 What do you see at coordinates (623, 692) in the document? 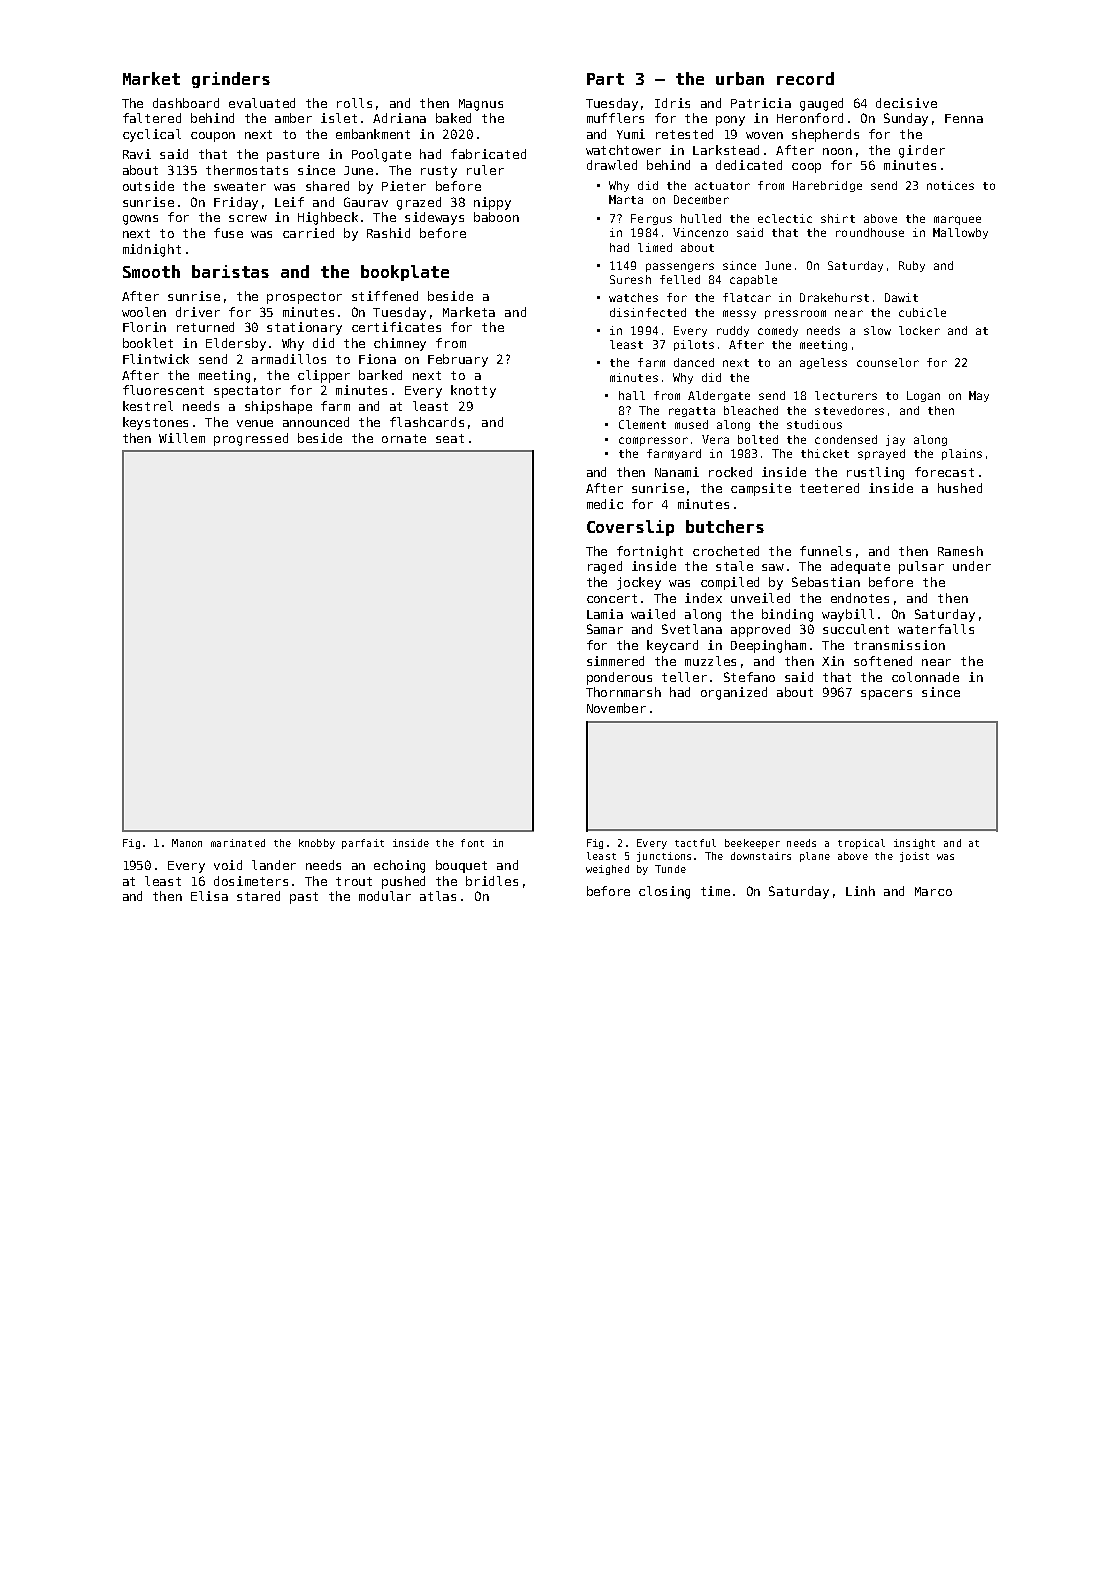
I see `Thornmarsh` at bounding box center [623, 692].
